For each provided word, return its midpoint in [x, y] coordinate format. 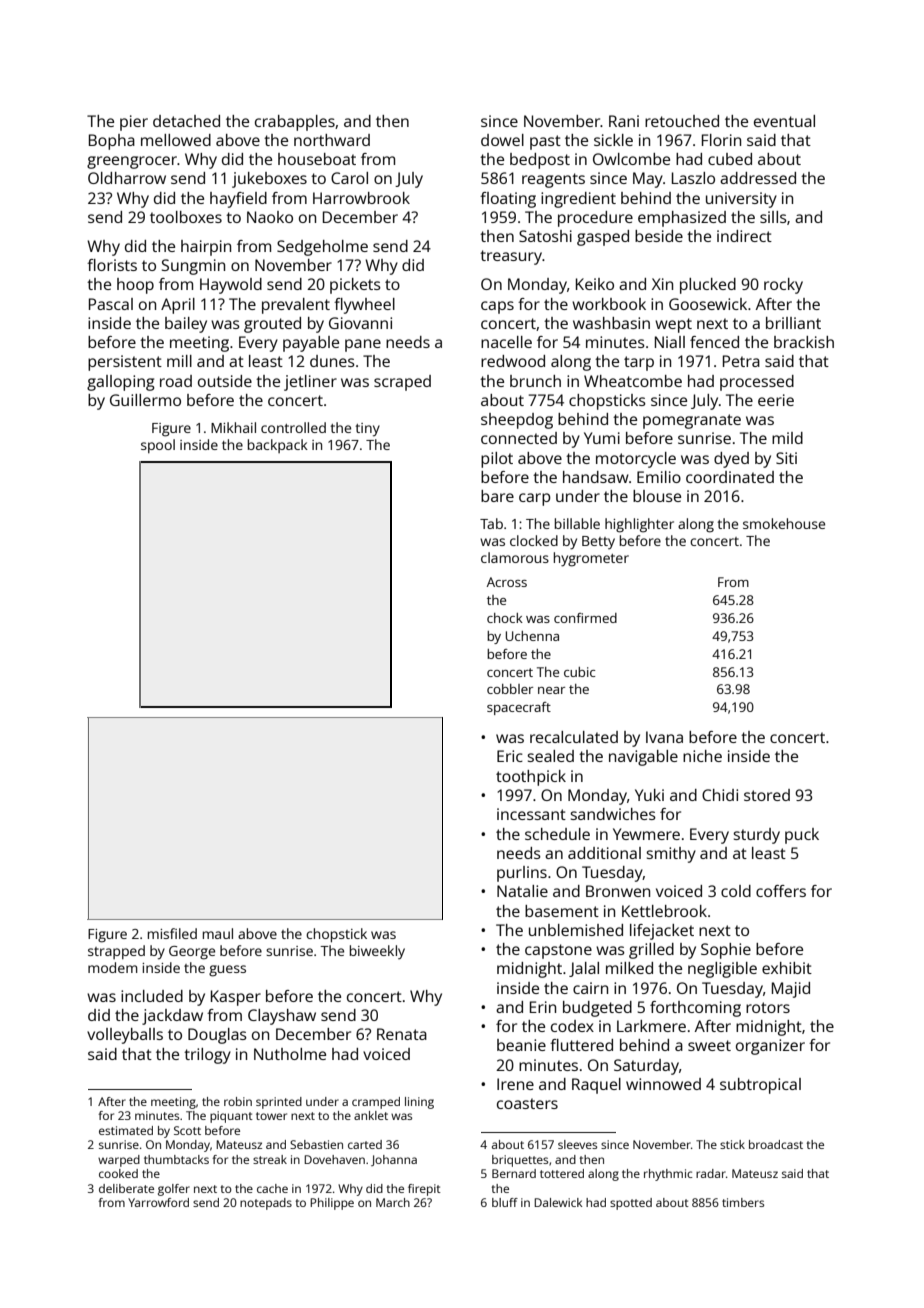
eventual [784, 121]
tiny [367, 430]
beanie [521, 1045]
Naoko [270, 217]
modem [113, 967]
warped [119, 1161]
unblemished [576, 930]
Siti [786, 458]
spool [158, 446]
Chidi [720, 795]
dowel [502, 140]
